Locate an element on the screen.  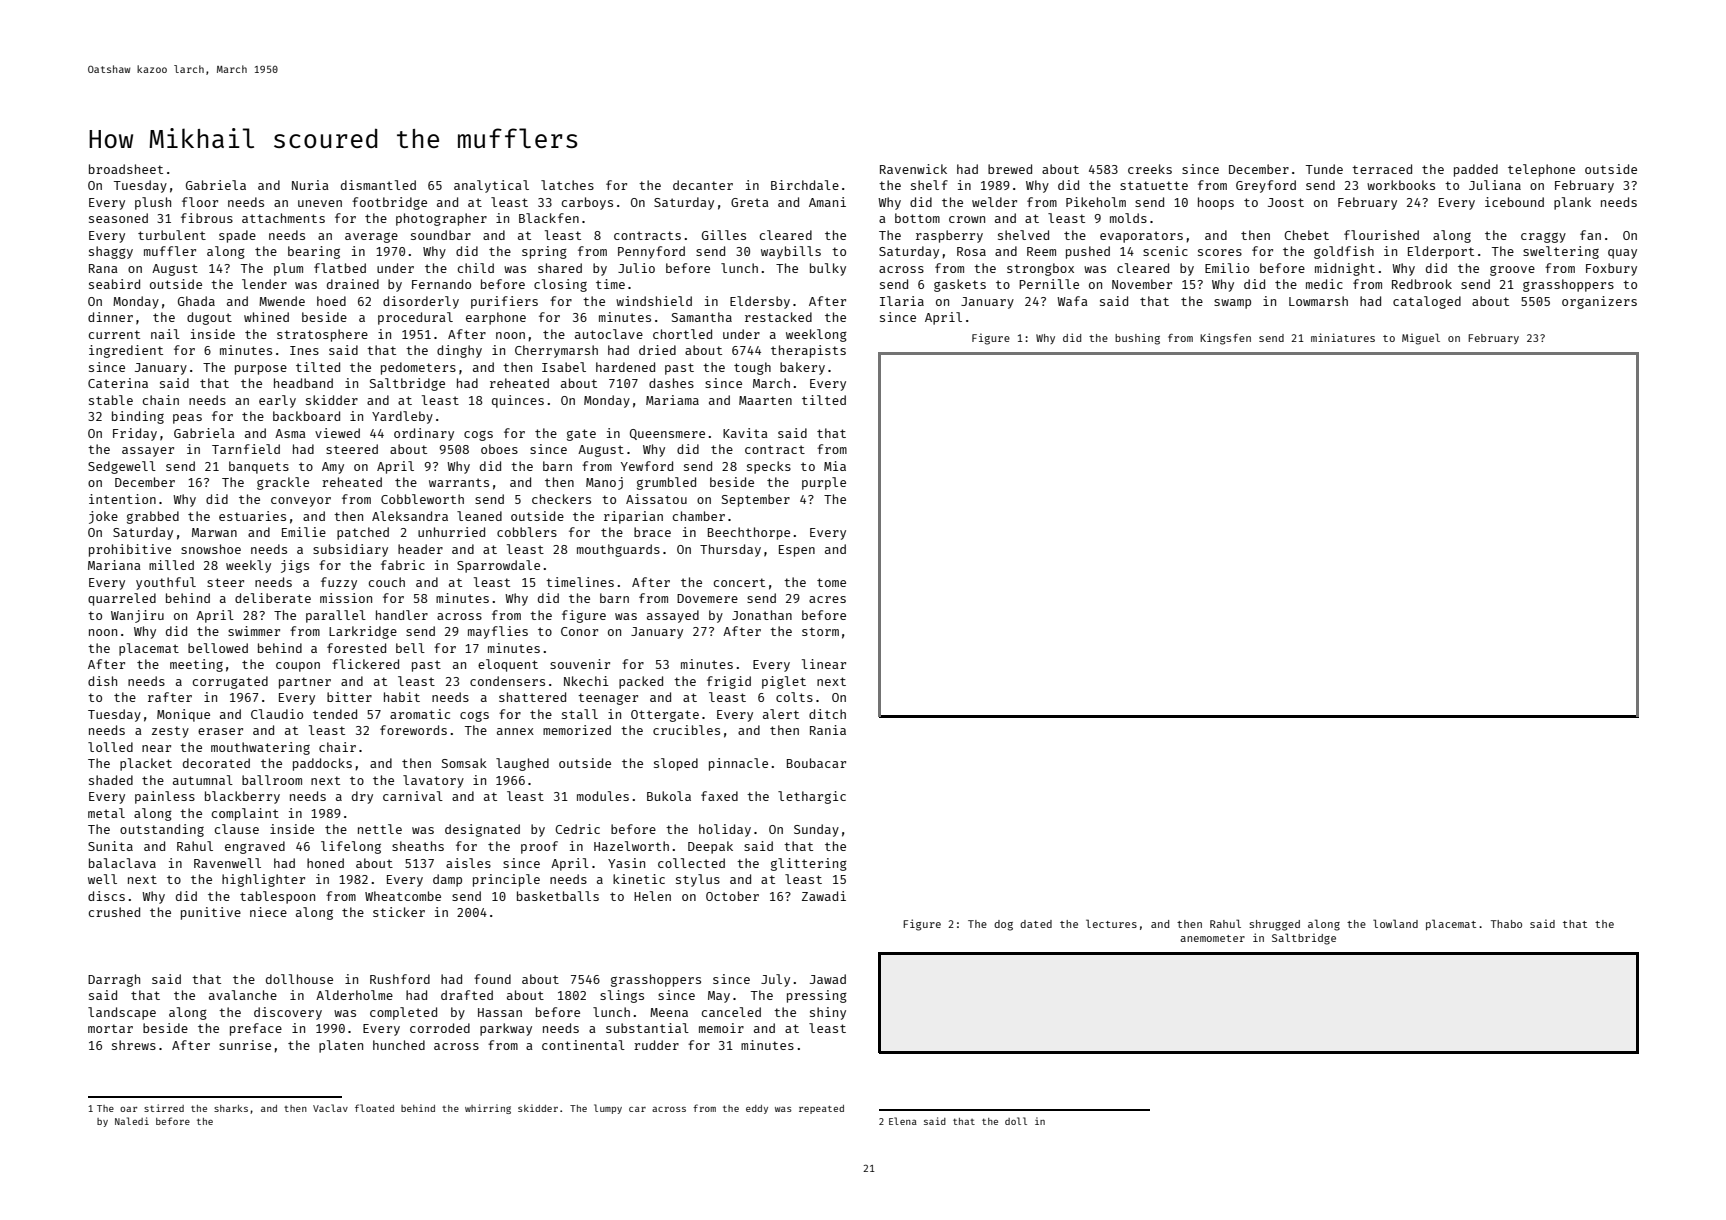
Thabo is located at coordinates (1506, 924).
